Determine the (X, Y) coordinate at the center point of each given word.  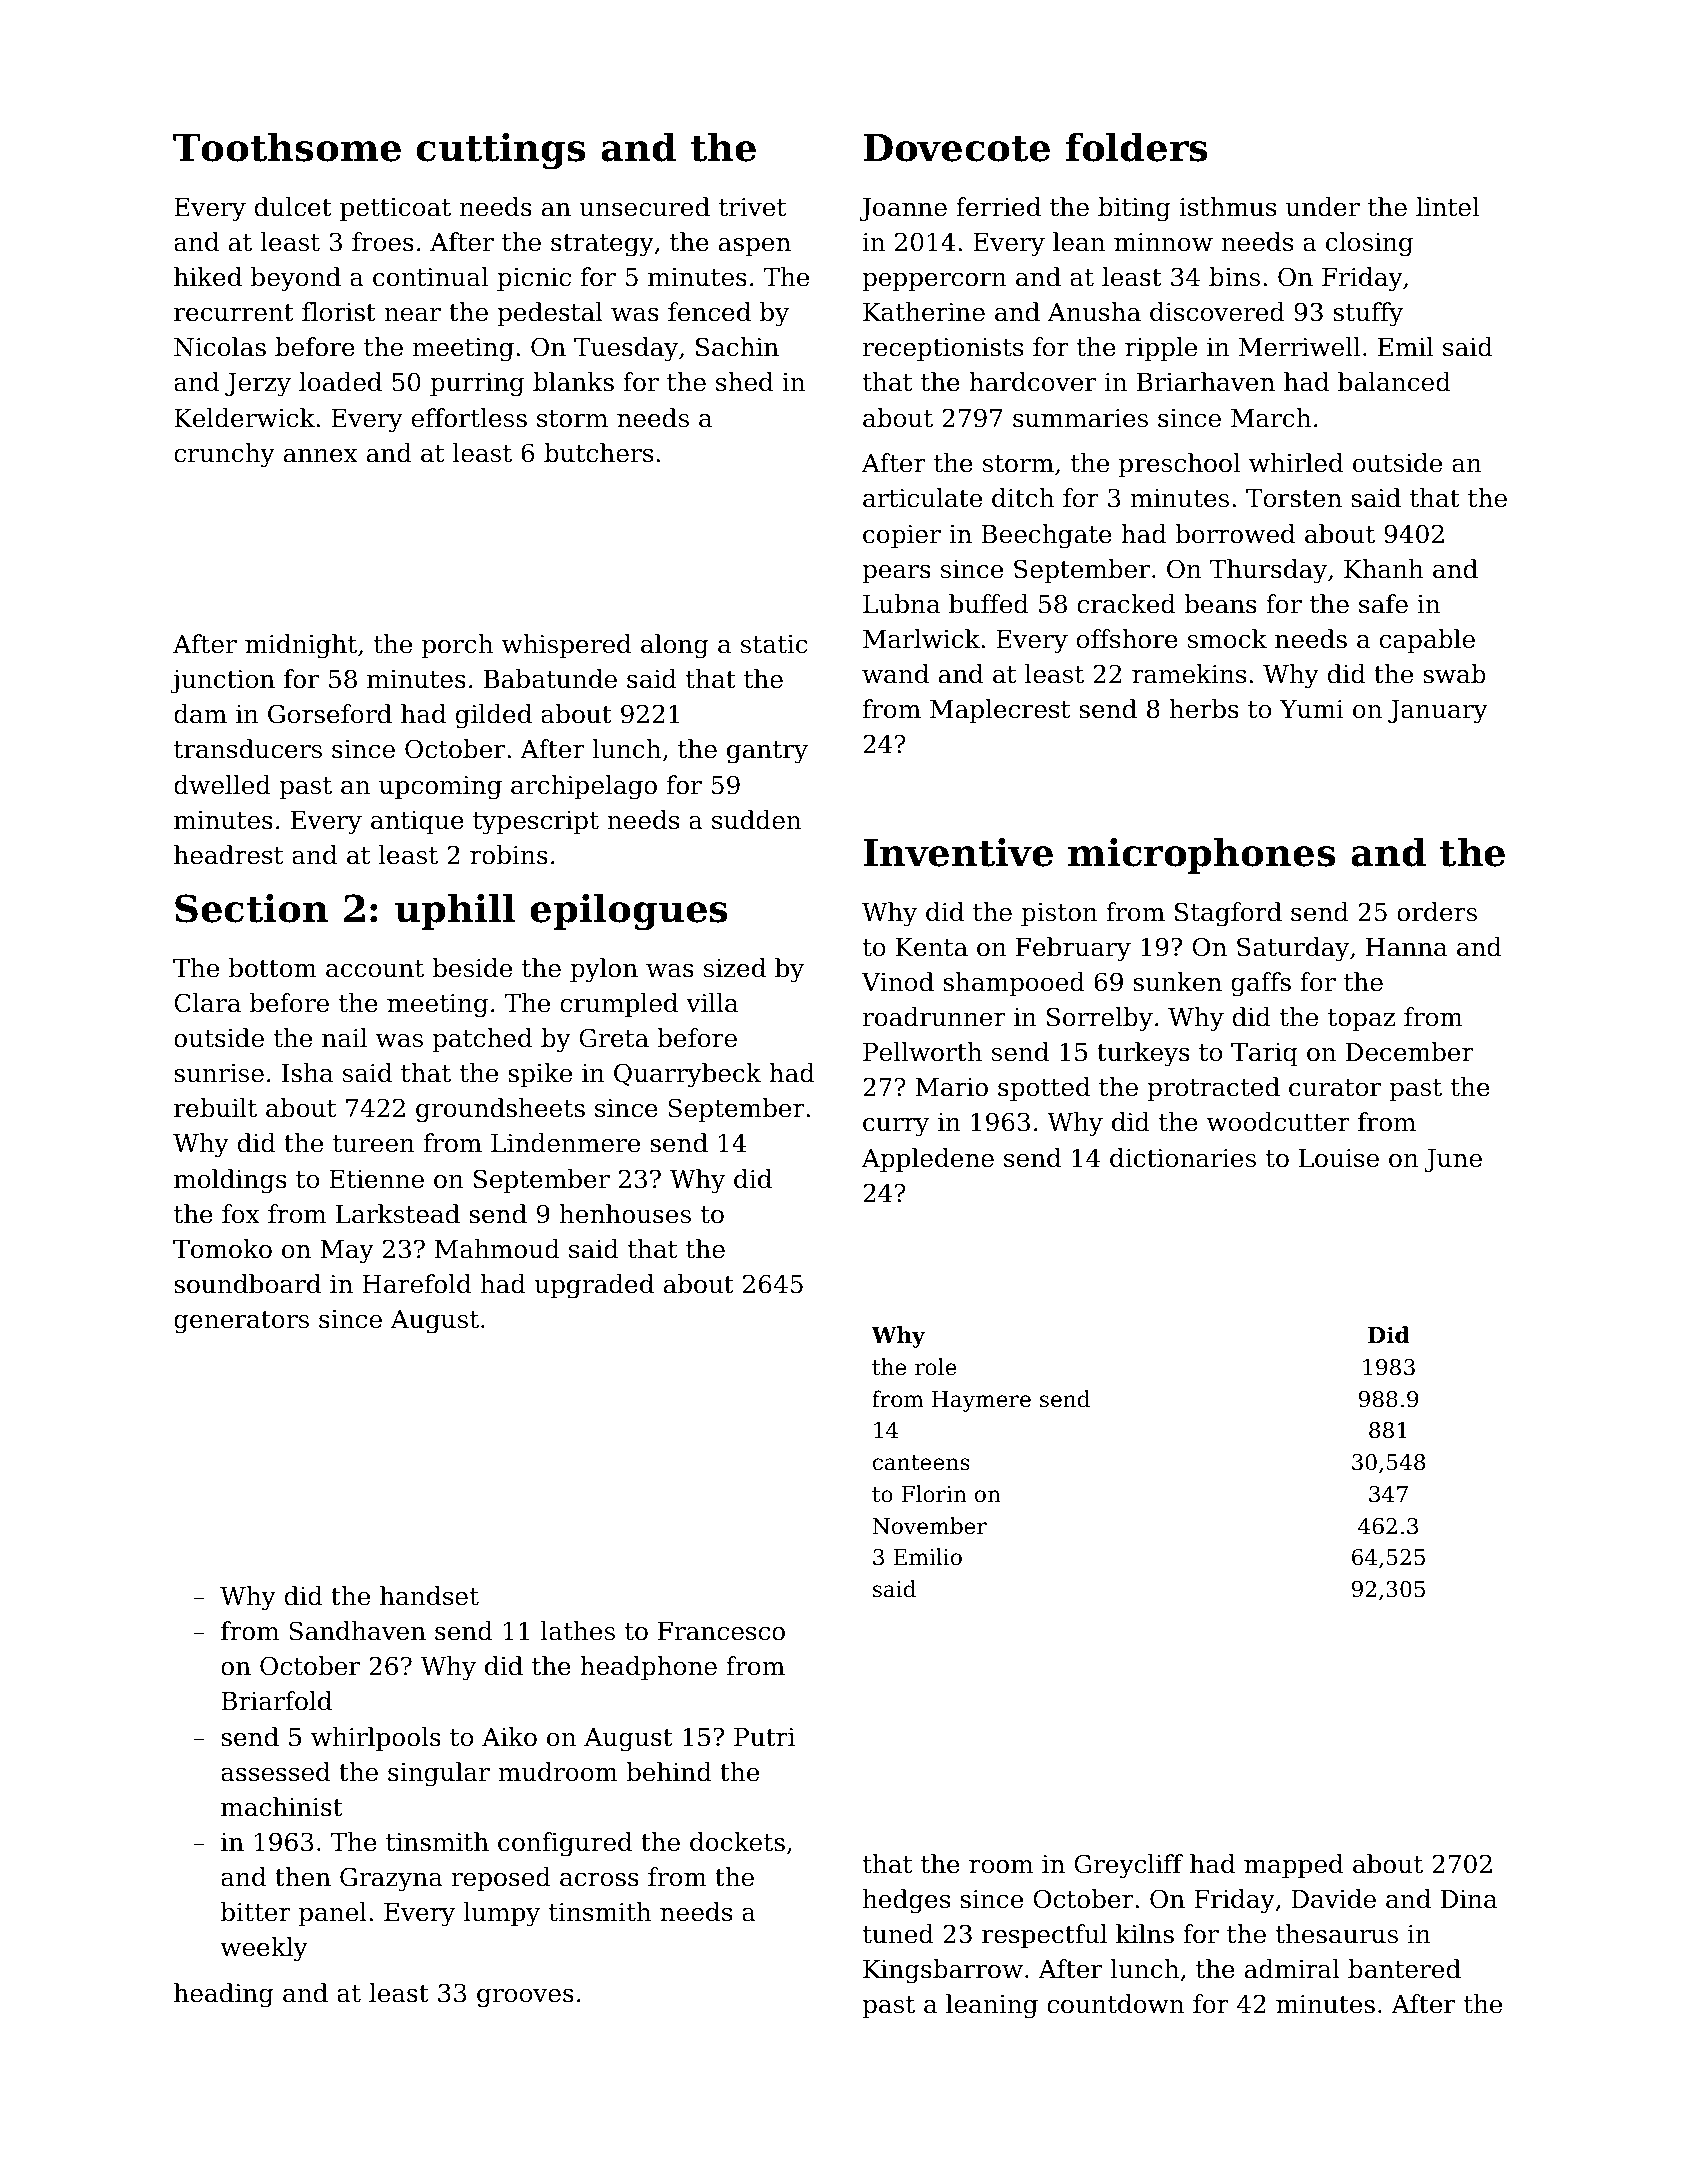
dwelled (222, 785)
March (1271, 418)
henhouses (625, 1214)
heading (224, 1995)
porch (457, 646)
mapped (1293, 1866)
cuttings (501, 151)
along (675, 646)
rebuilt (215, 1108)
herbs (1204, 709)
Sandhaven (357, 1631)
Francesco (721, 1631)
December (1410, 1052)
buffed (989, 604)
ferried (998, 207)
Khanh (1384, 569)
